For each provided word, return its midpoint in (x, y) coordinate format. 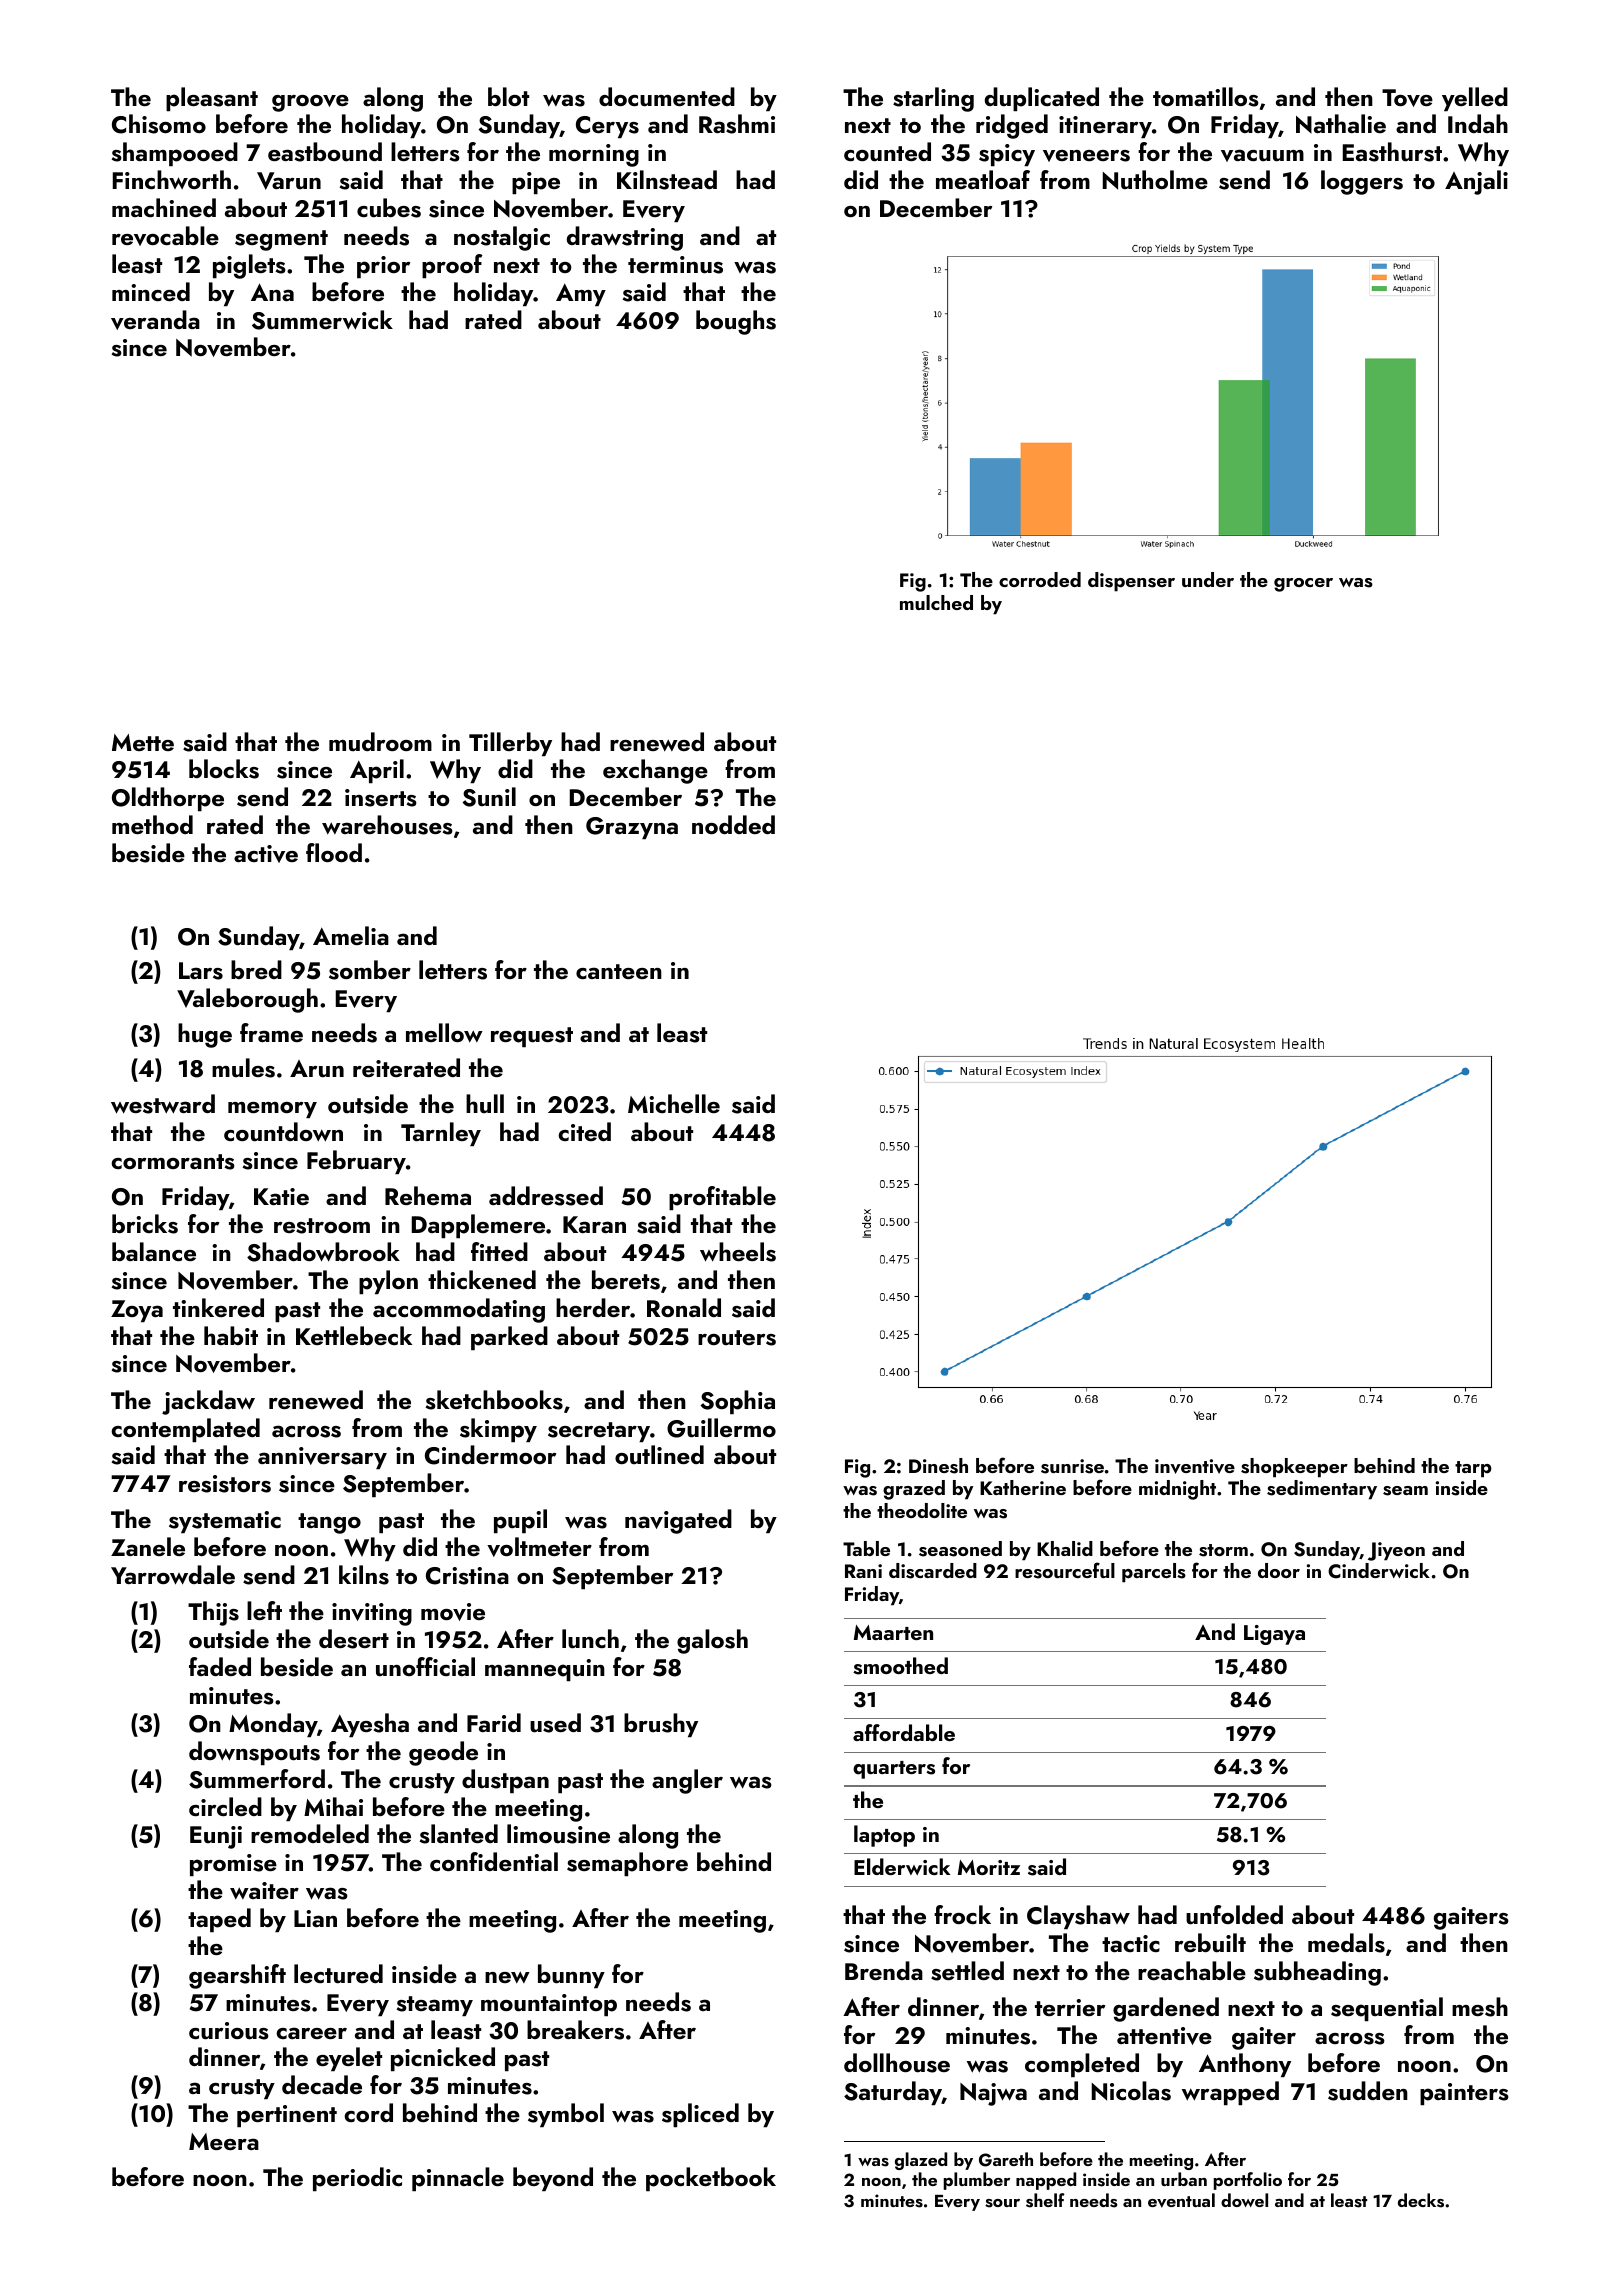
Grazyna (632, 828)
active (266, 854)
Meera (224, 2141)
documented (667, 97)
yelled (1475, 99)
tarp (1473, 1469)
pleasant (212, 99)
